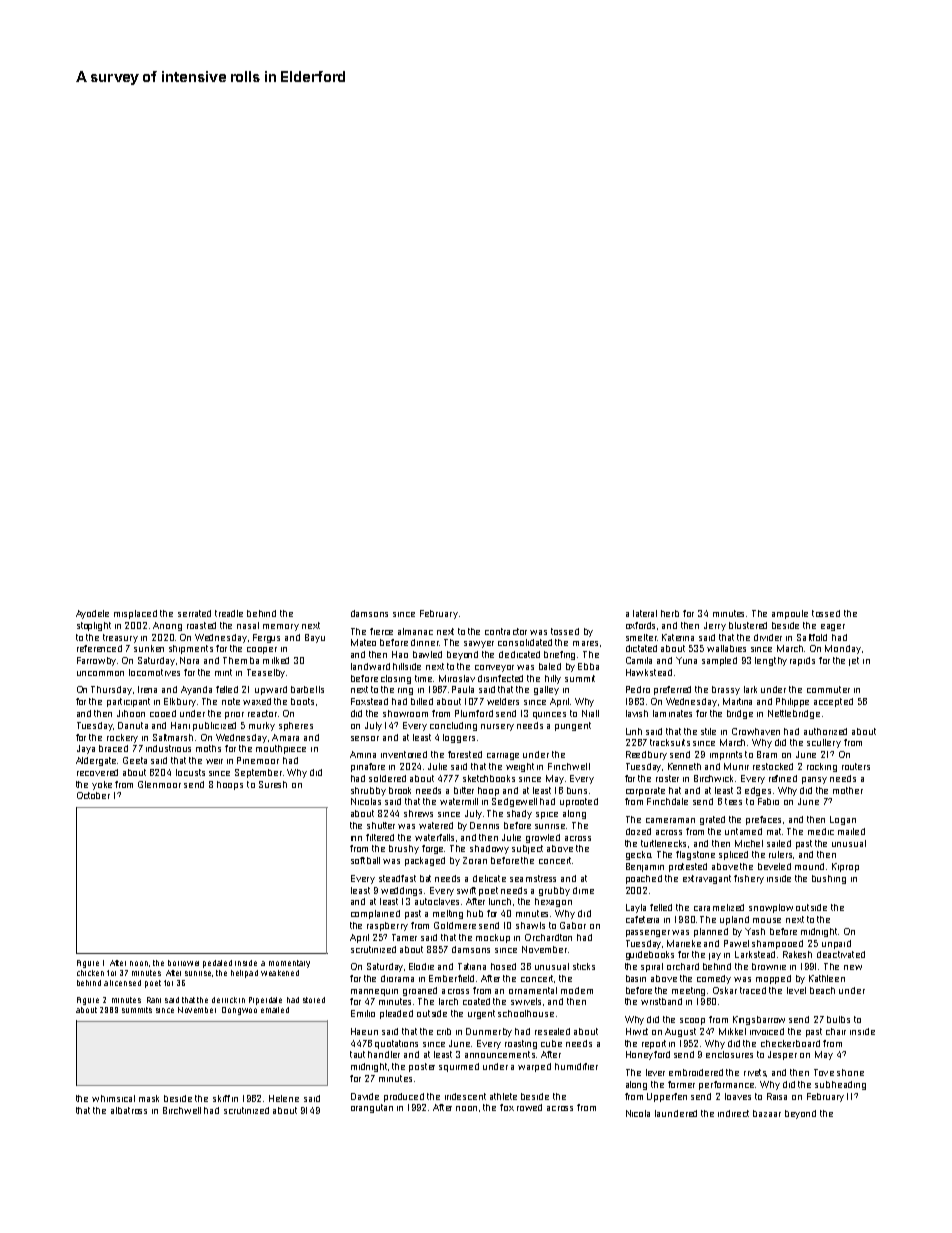 Image resolution: width=952 pixels, height=1233 pixels. Describe the element at coordinates (645, 613) in the screenshot. I see `lateral` at that location.
